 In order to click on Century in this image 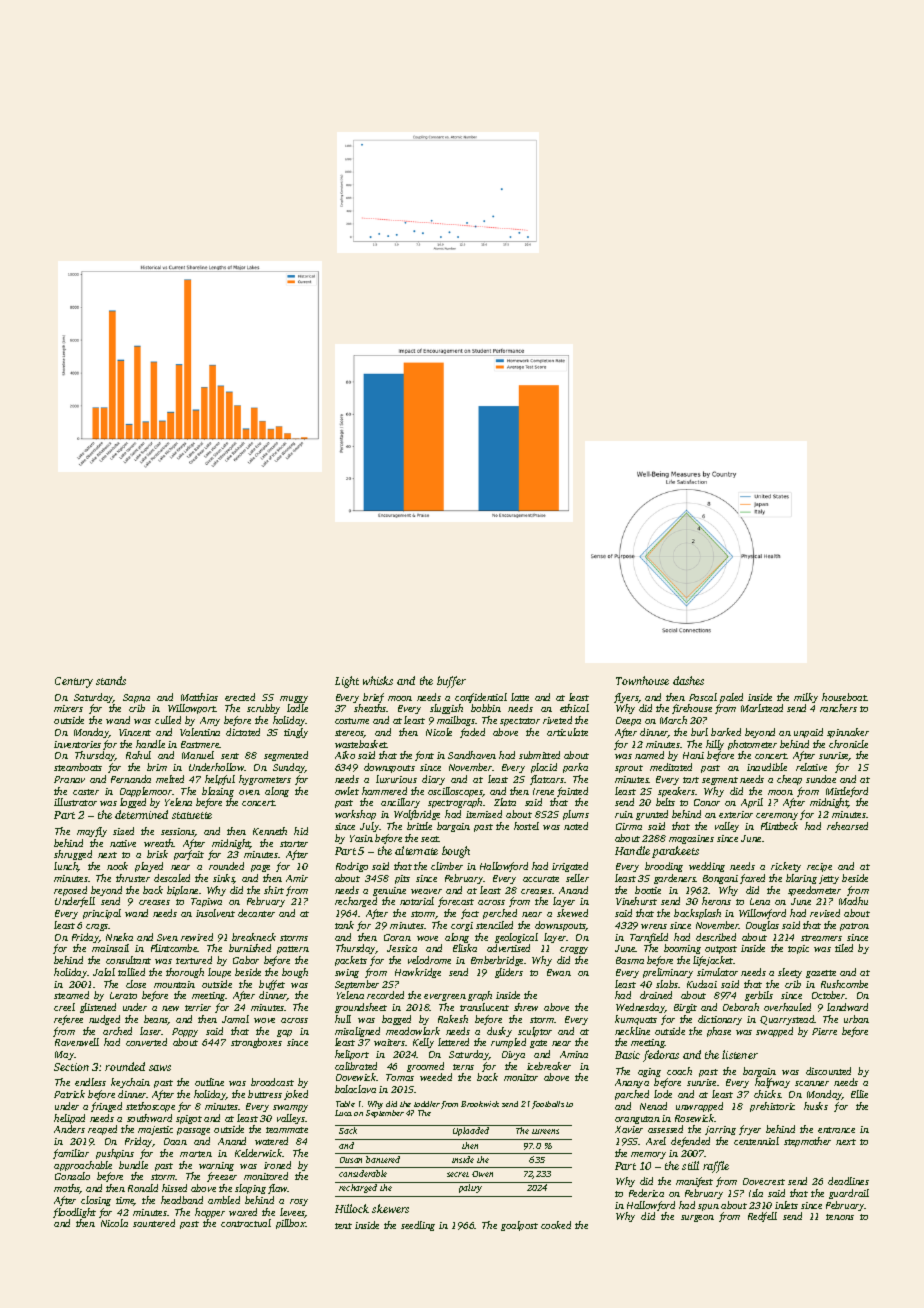, I will do `click(74, 682)`.
